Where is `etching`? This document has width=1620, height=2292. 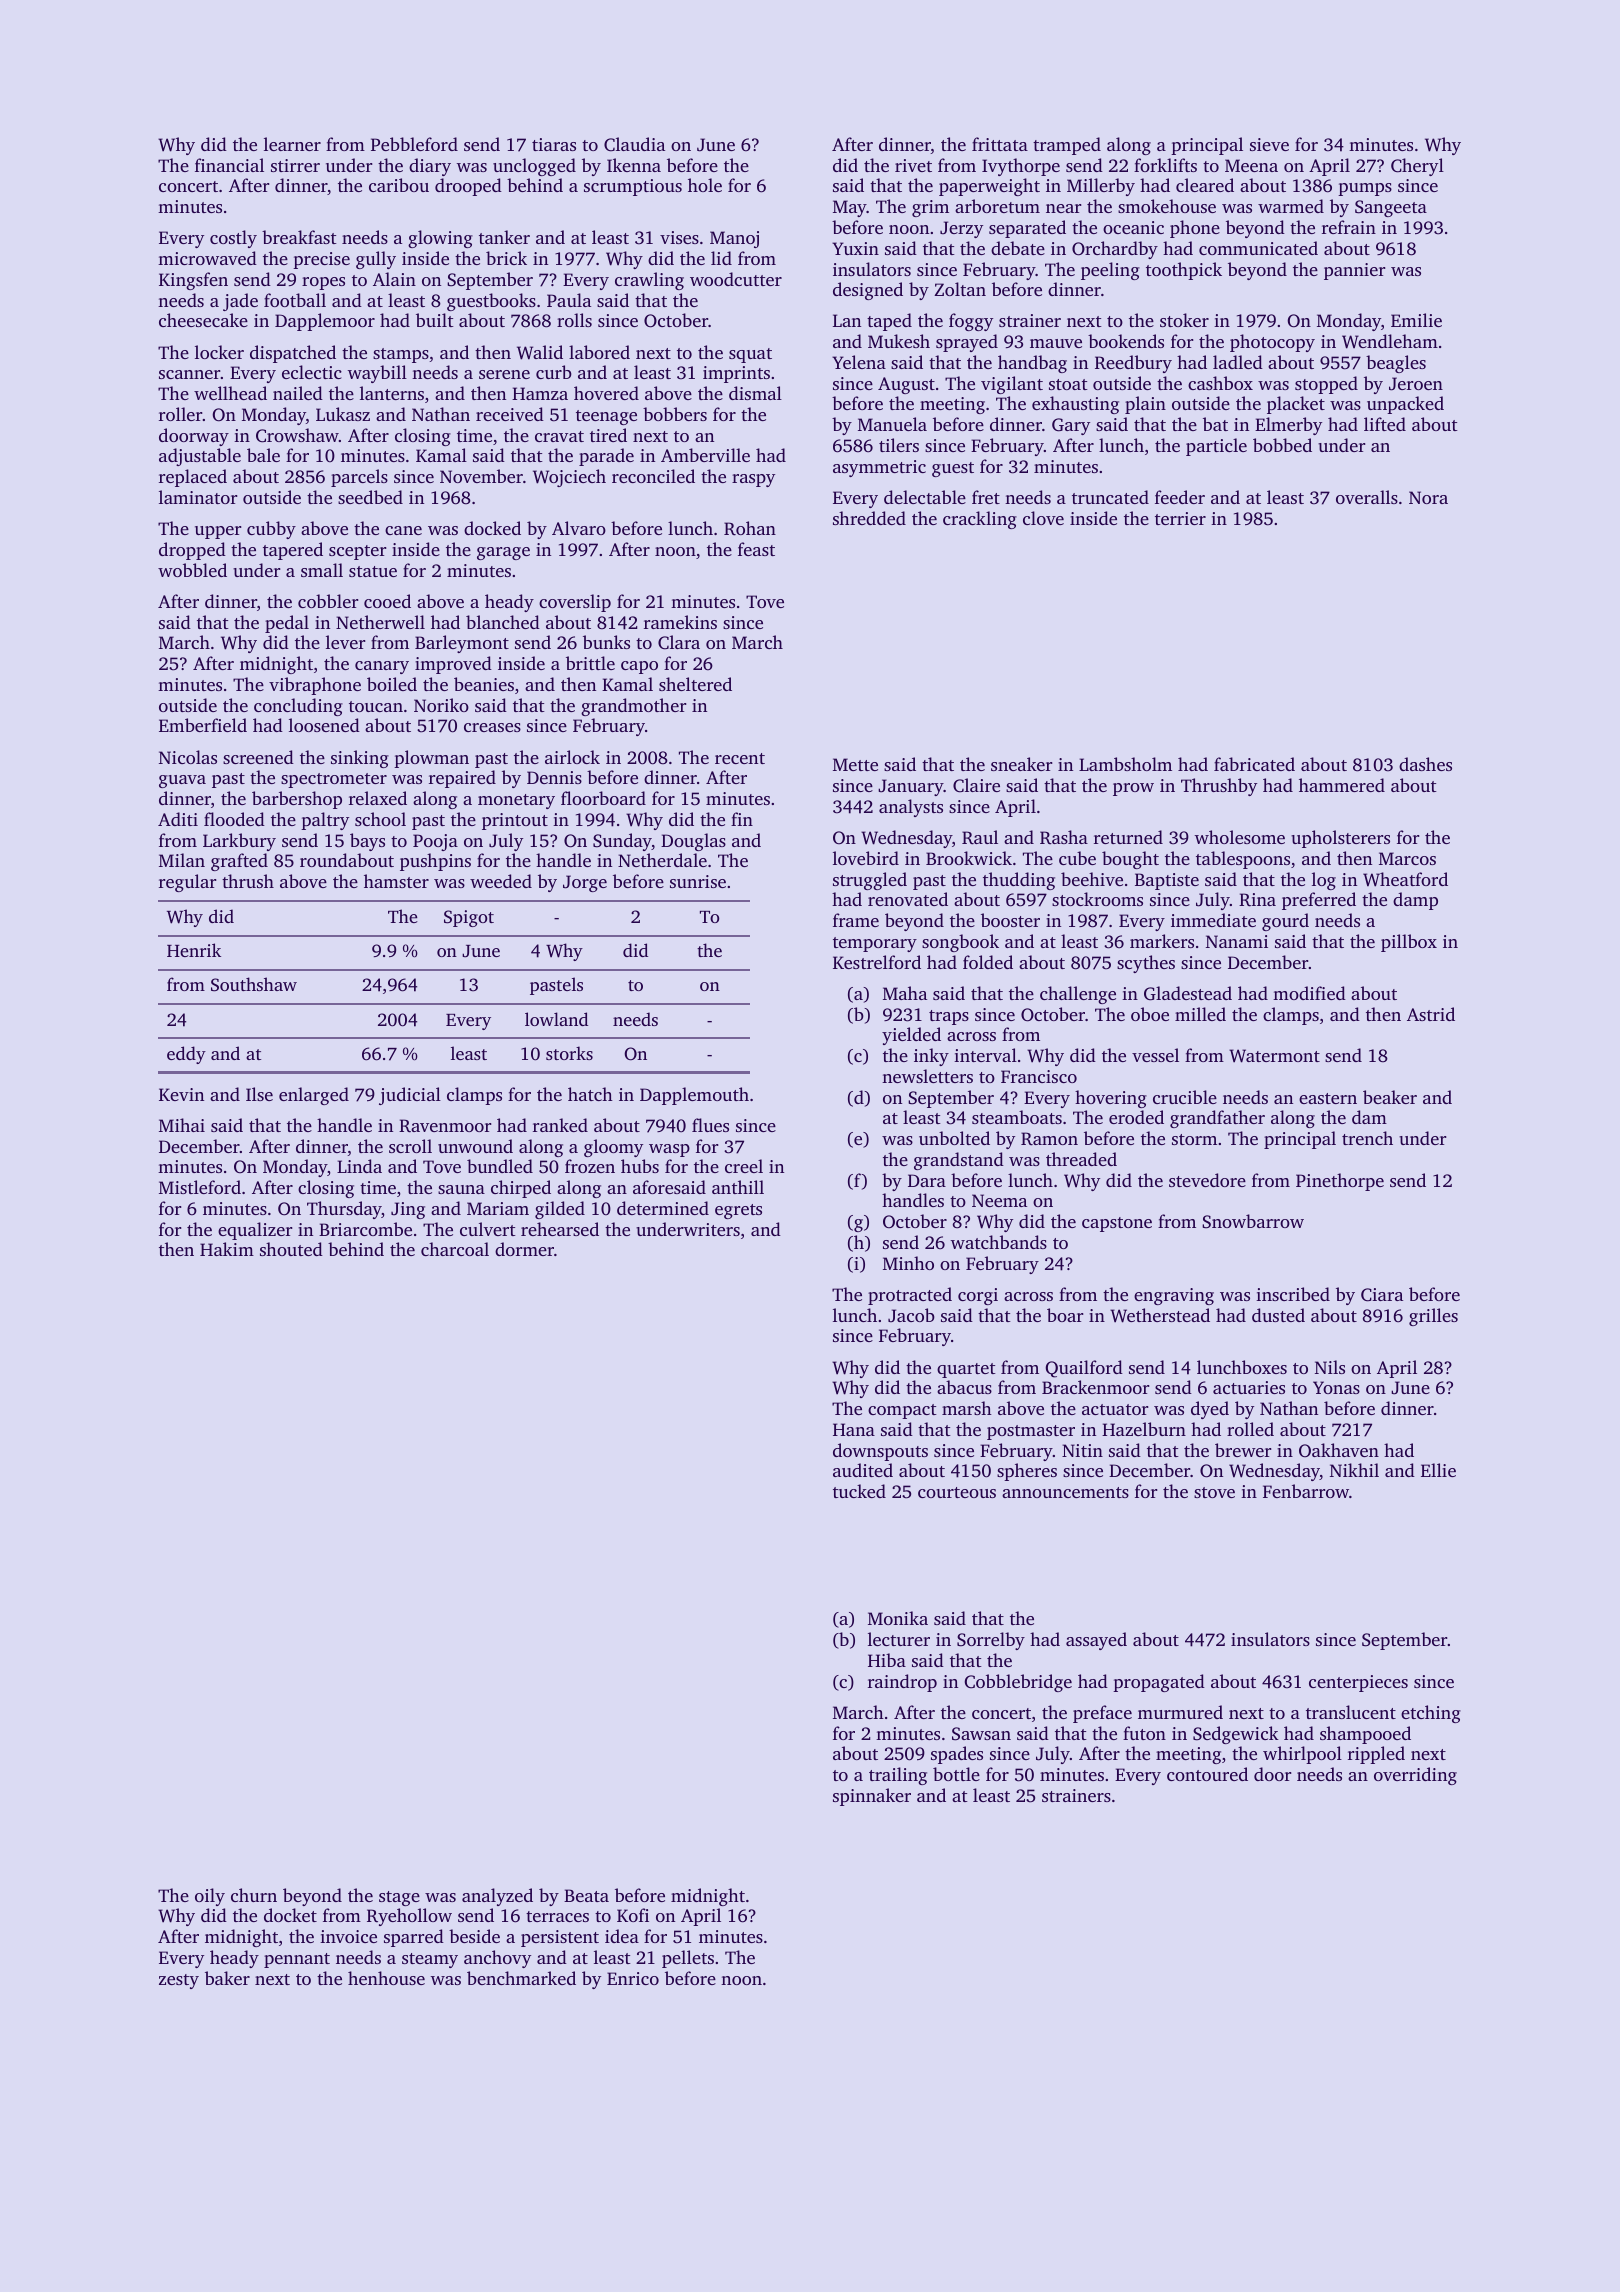 etching is located at coordinates (1431, 1714).
